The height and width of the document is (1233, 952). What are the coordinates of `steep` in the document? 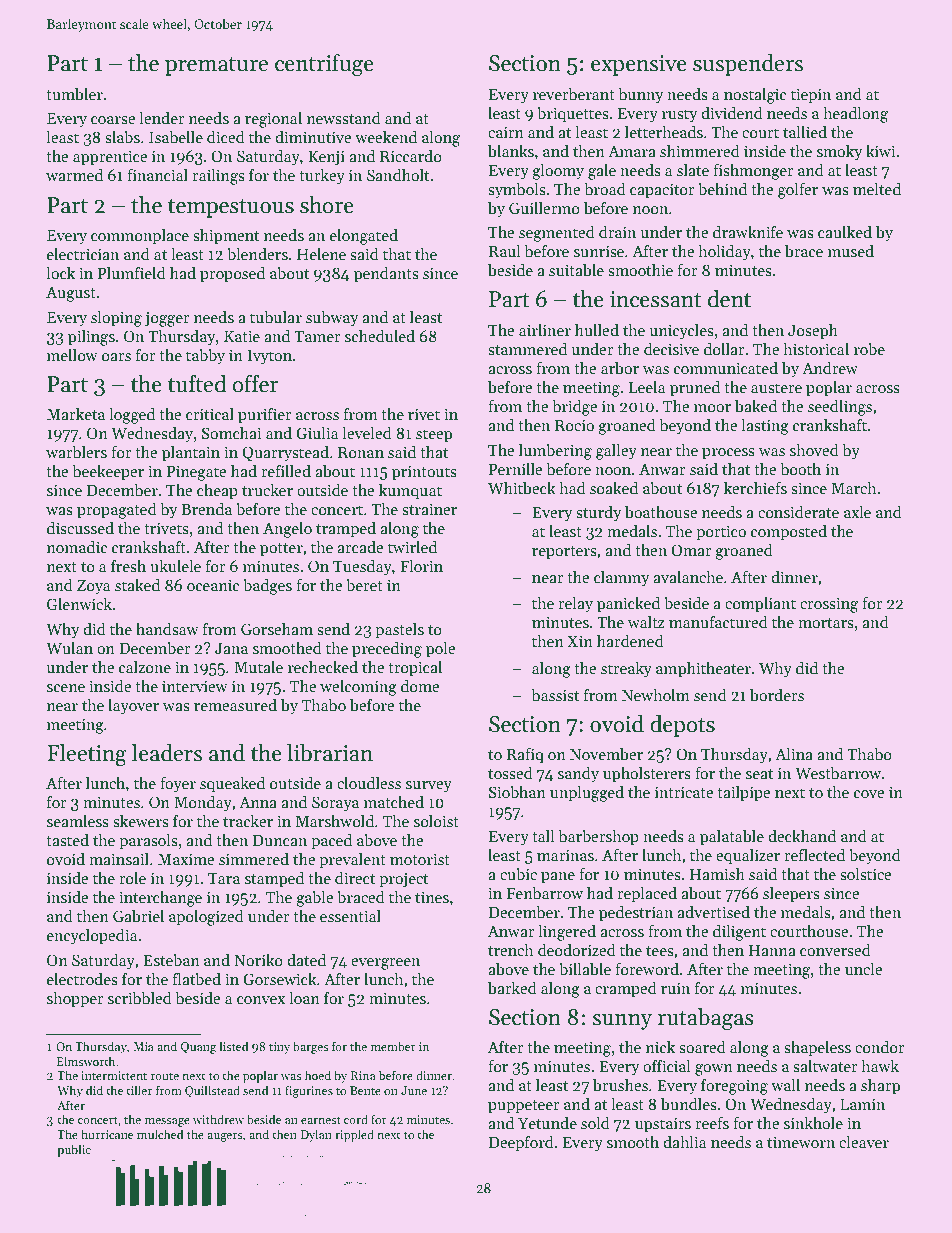 It's located at (434, 436).
